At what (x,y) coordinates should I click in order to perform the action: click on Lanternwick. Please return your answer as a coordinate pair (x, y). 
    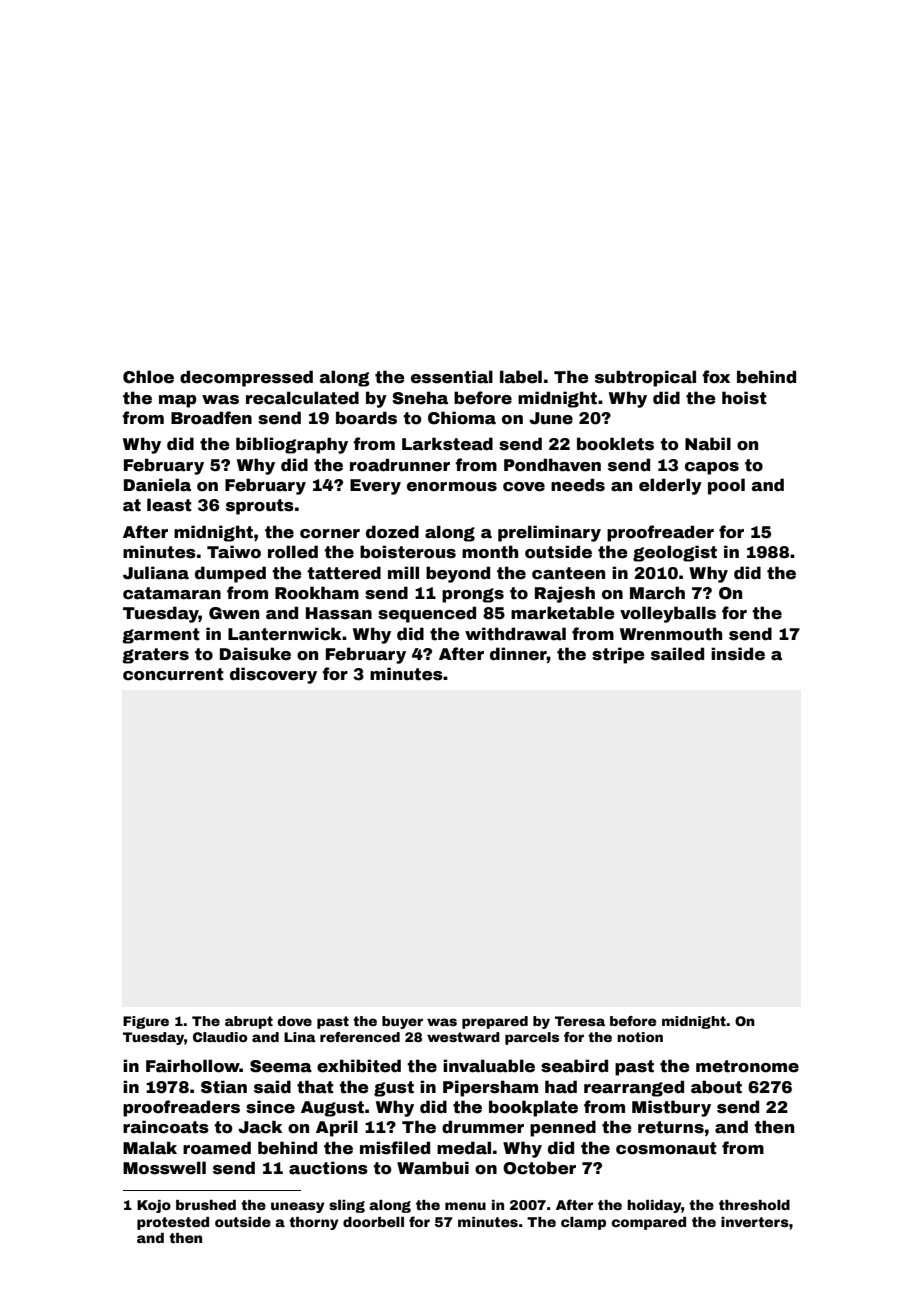
    Looking at the image, I should click on (284, 634).
